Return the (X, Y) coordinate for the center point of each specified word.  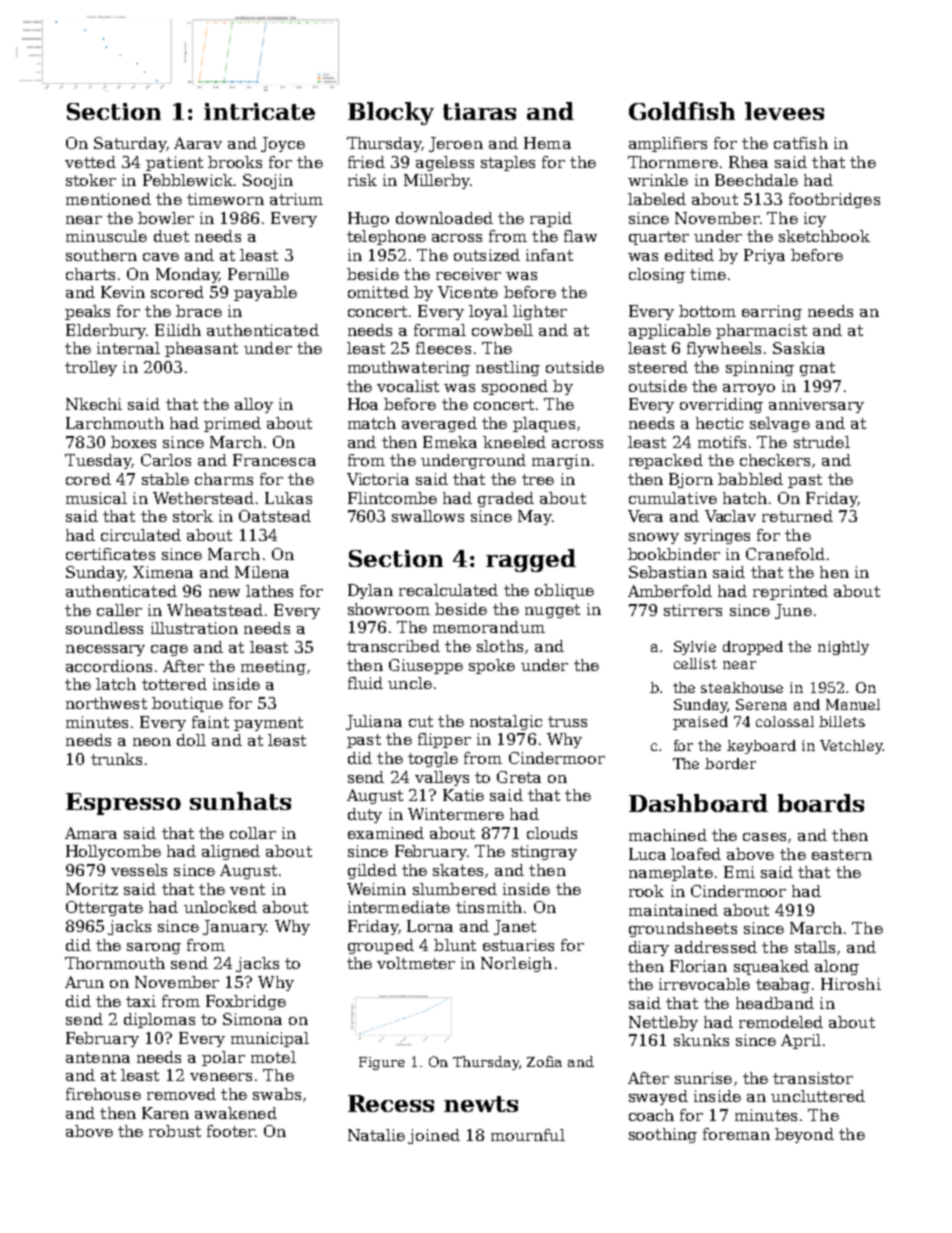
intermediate (399, 907)
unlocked (220, 907)
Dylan (370, 591)
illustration (194, 628)
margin (561, 461)
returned (797, 516)
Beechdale (756, 180)
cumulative (673, 498)
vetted (90, 162)
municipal (270, 1039)
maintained (673, 910)
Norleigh (516, 964)
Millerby (437, 181)
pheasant (201, 349)
